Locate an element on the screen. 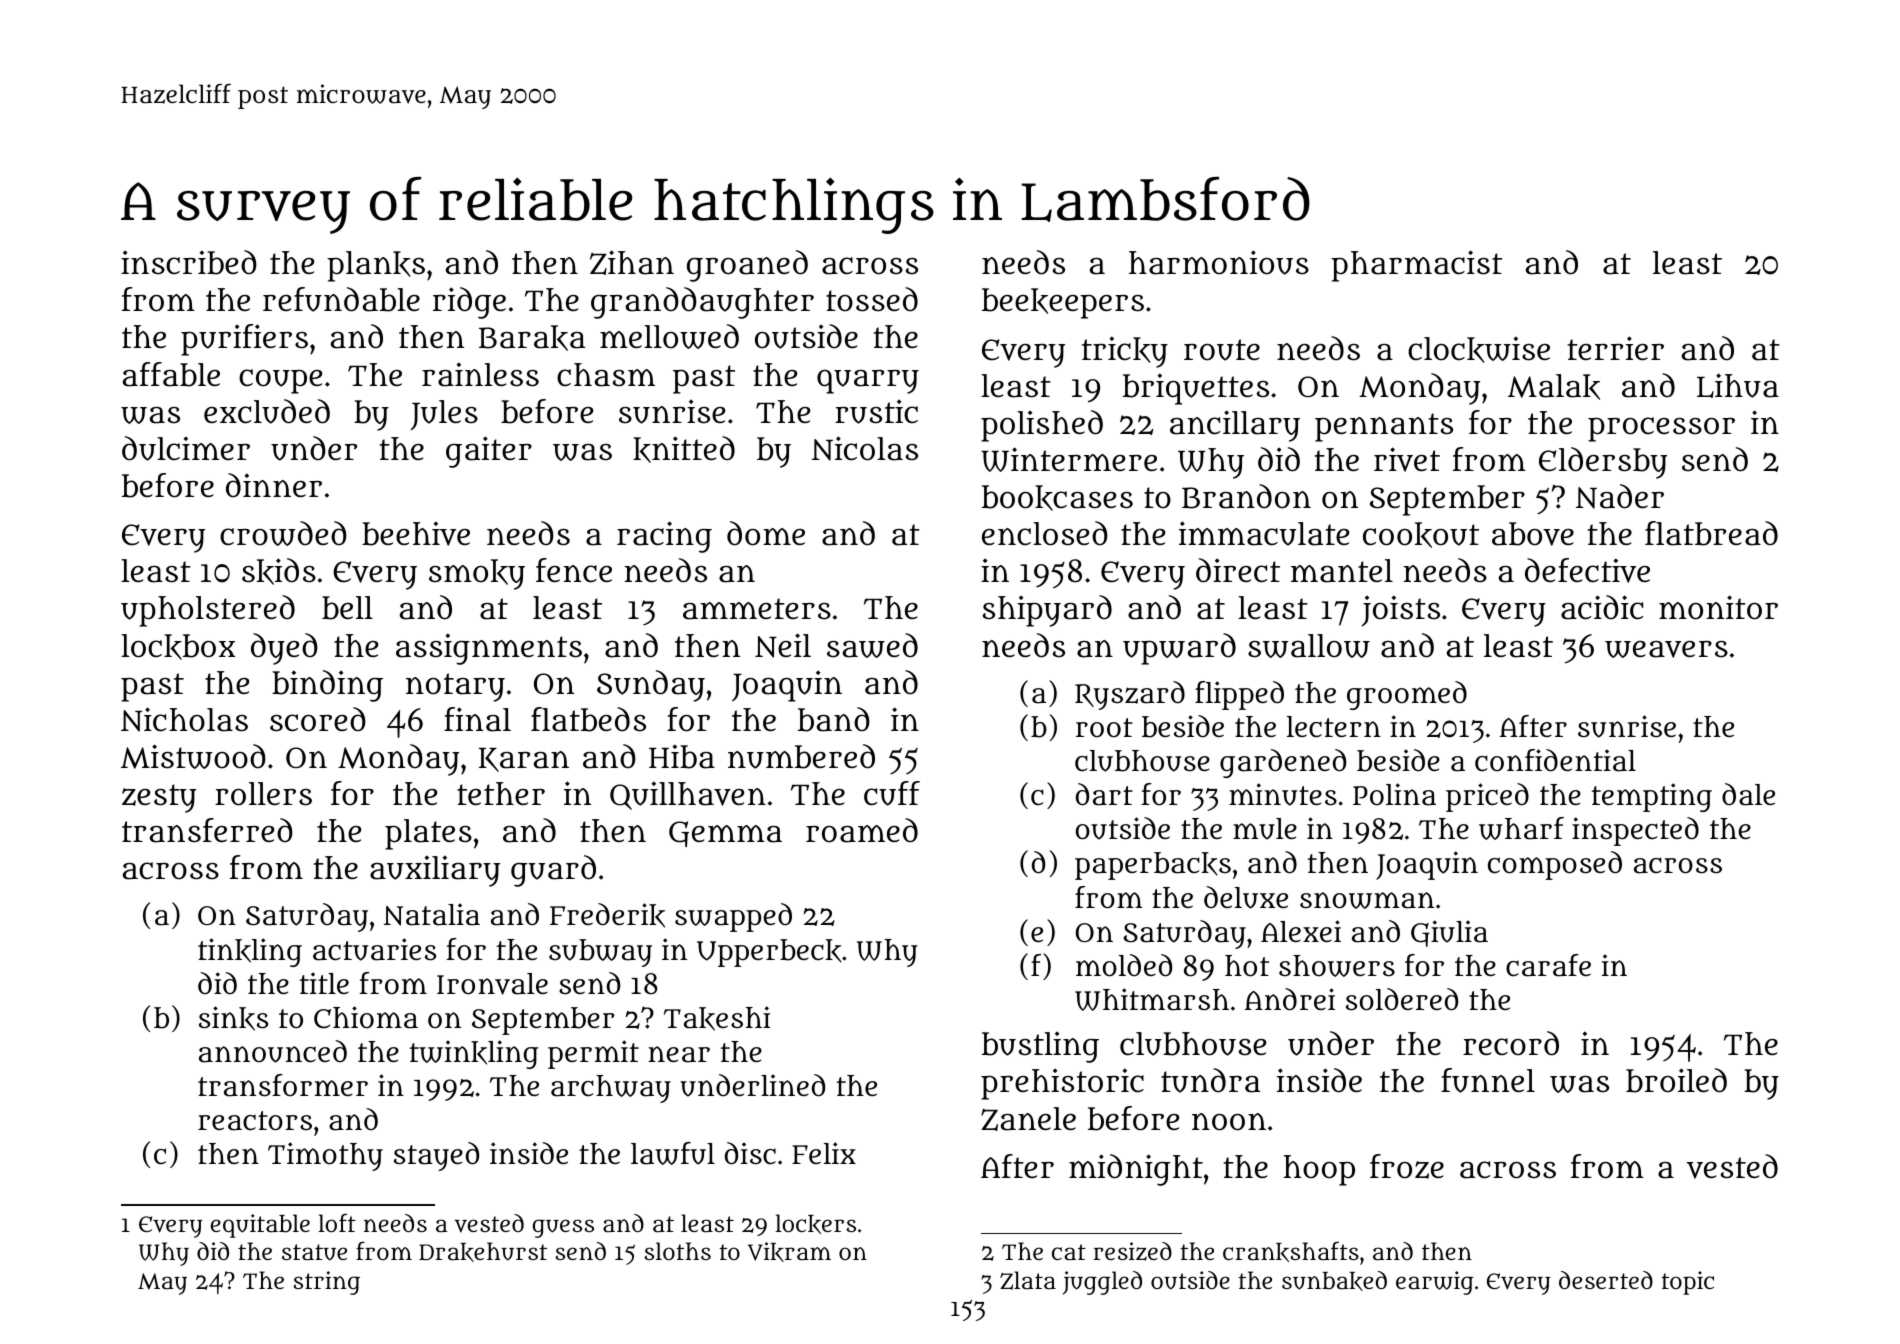 The image size is (1900, 1344). ammeters is located at coordinates (757, 609).
